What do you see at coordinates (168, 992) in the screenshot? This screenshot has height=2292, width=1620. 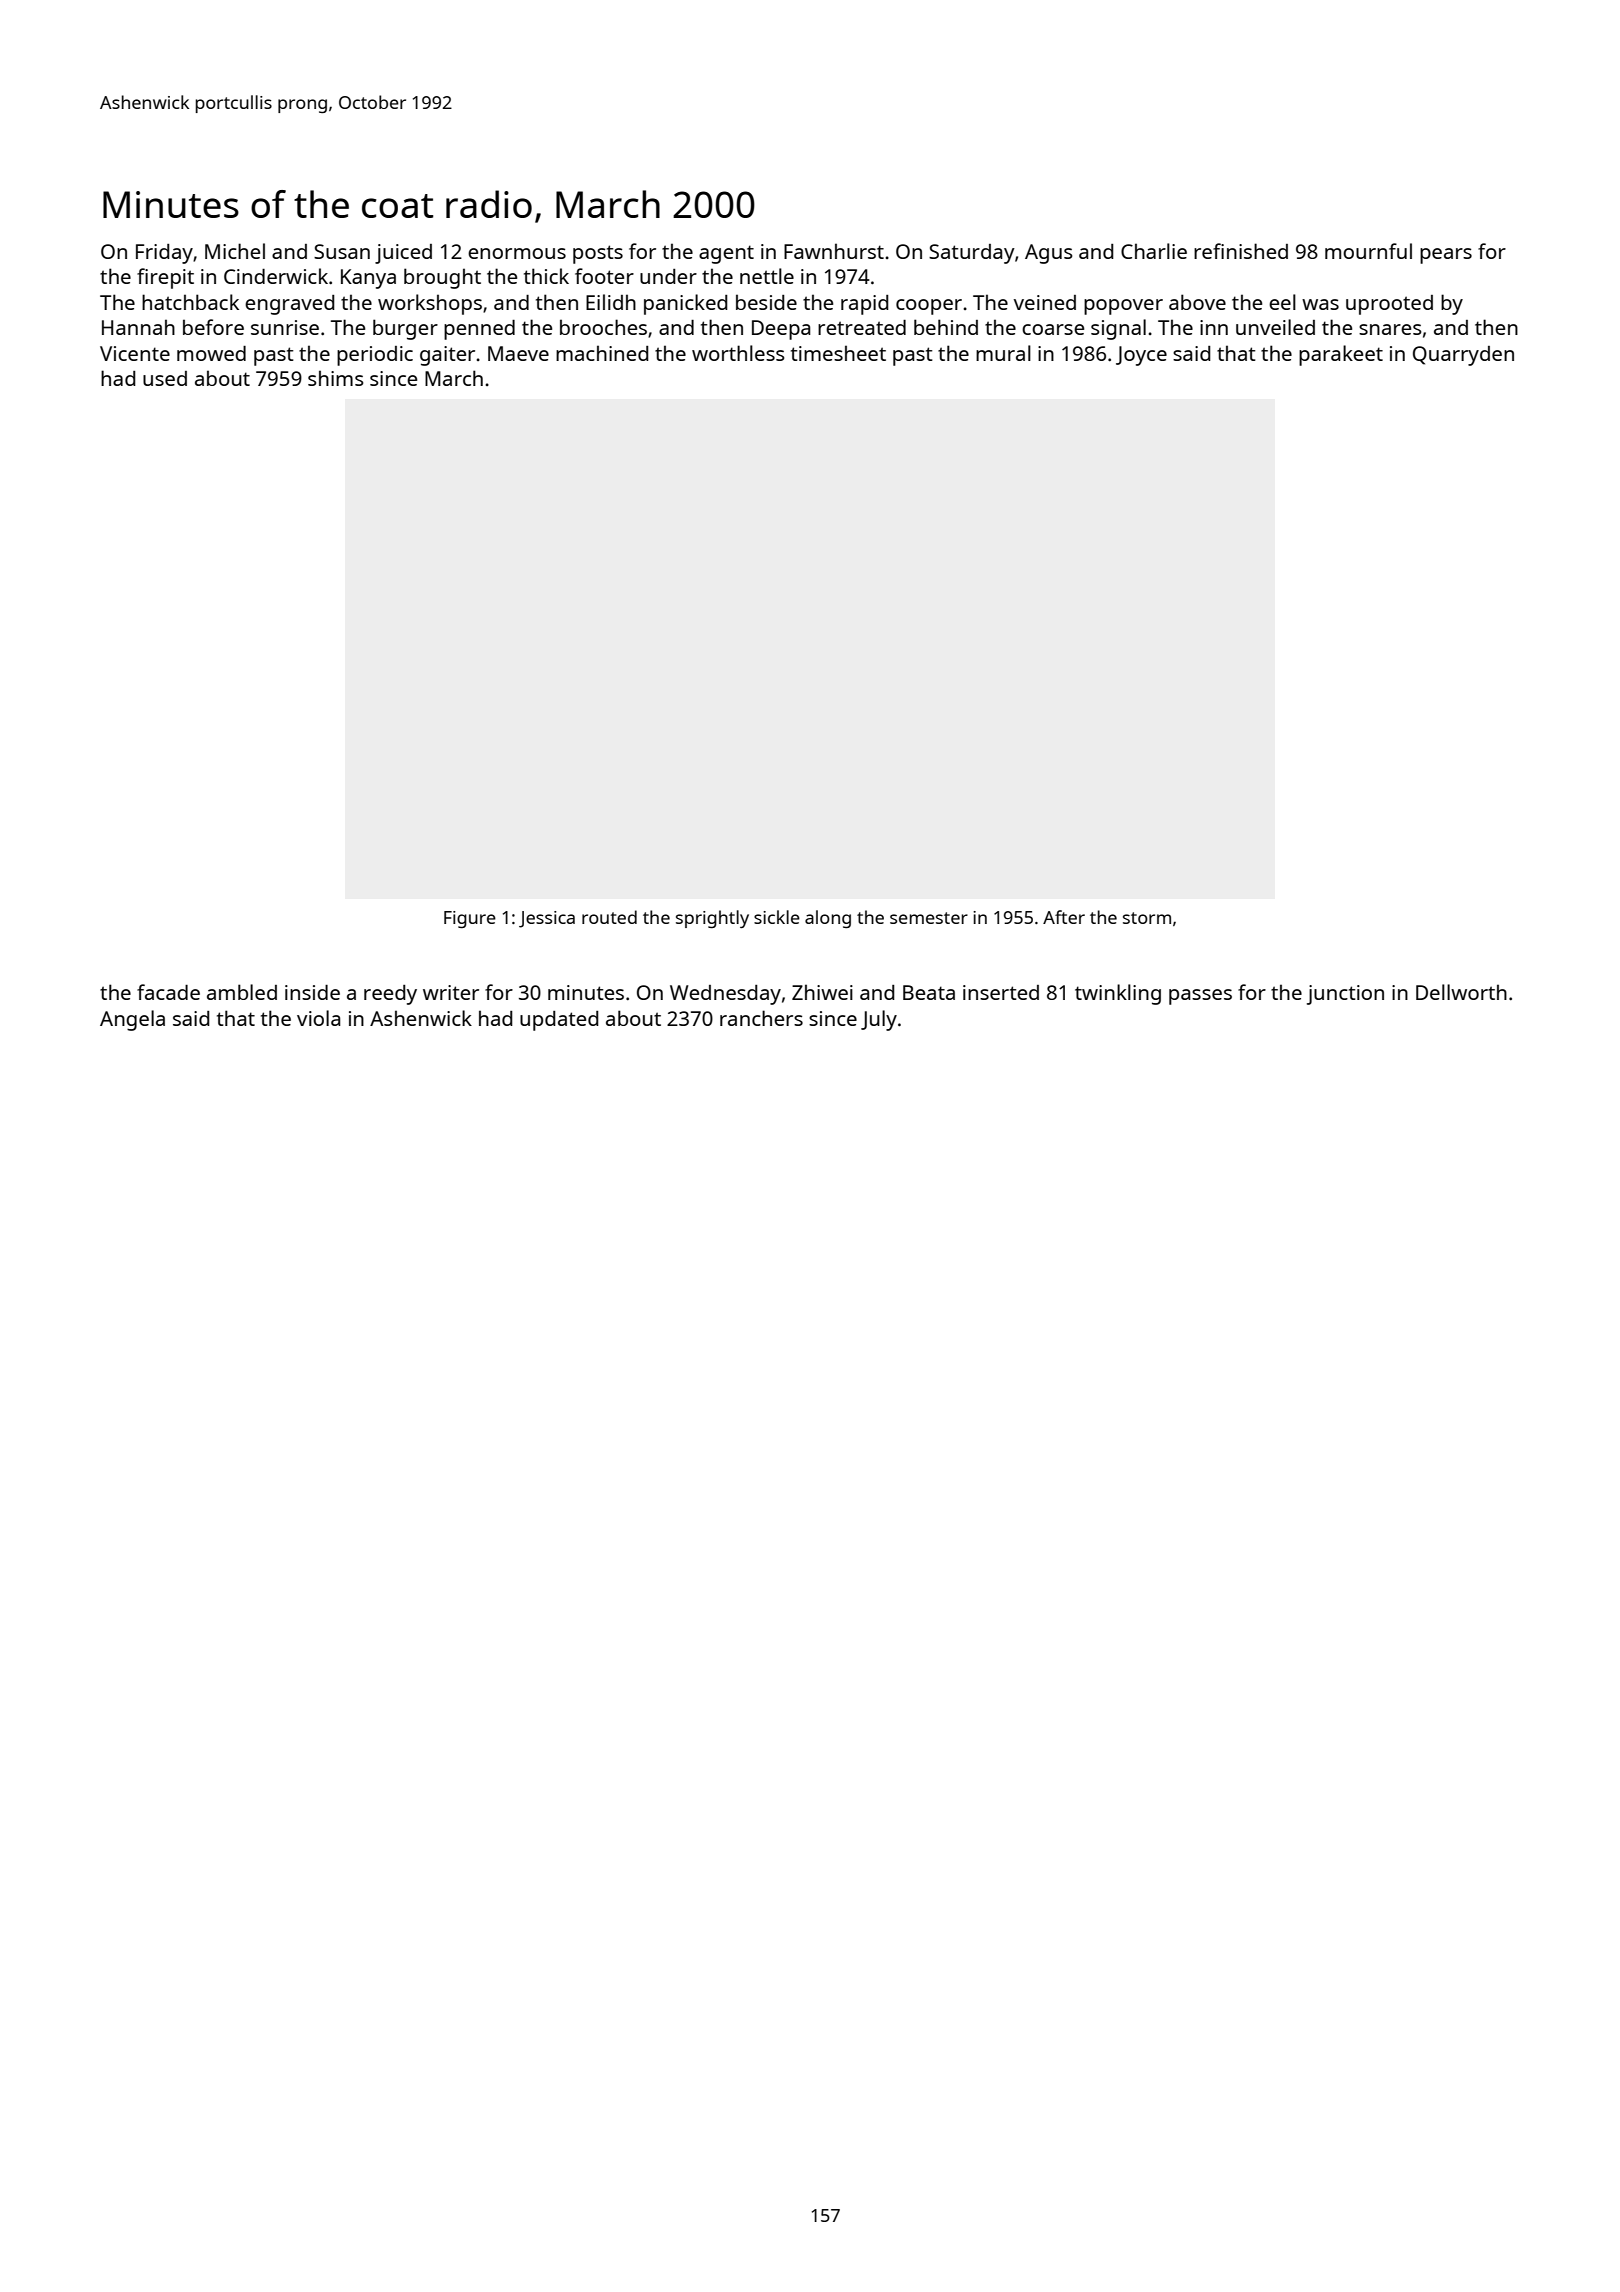 I see `facade` at bounding box center [168, 992].
